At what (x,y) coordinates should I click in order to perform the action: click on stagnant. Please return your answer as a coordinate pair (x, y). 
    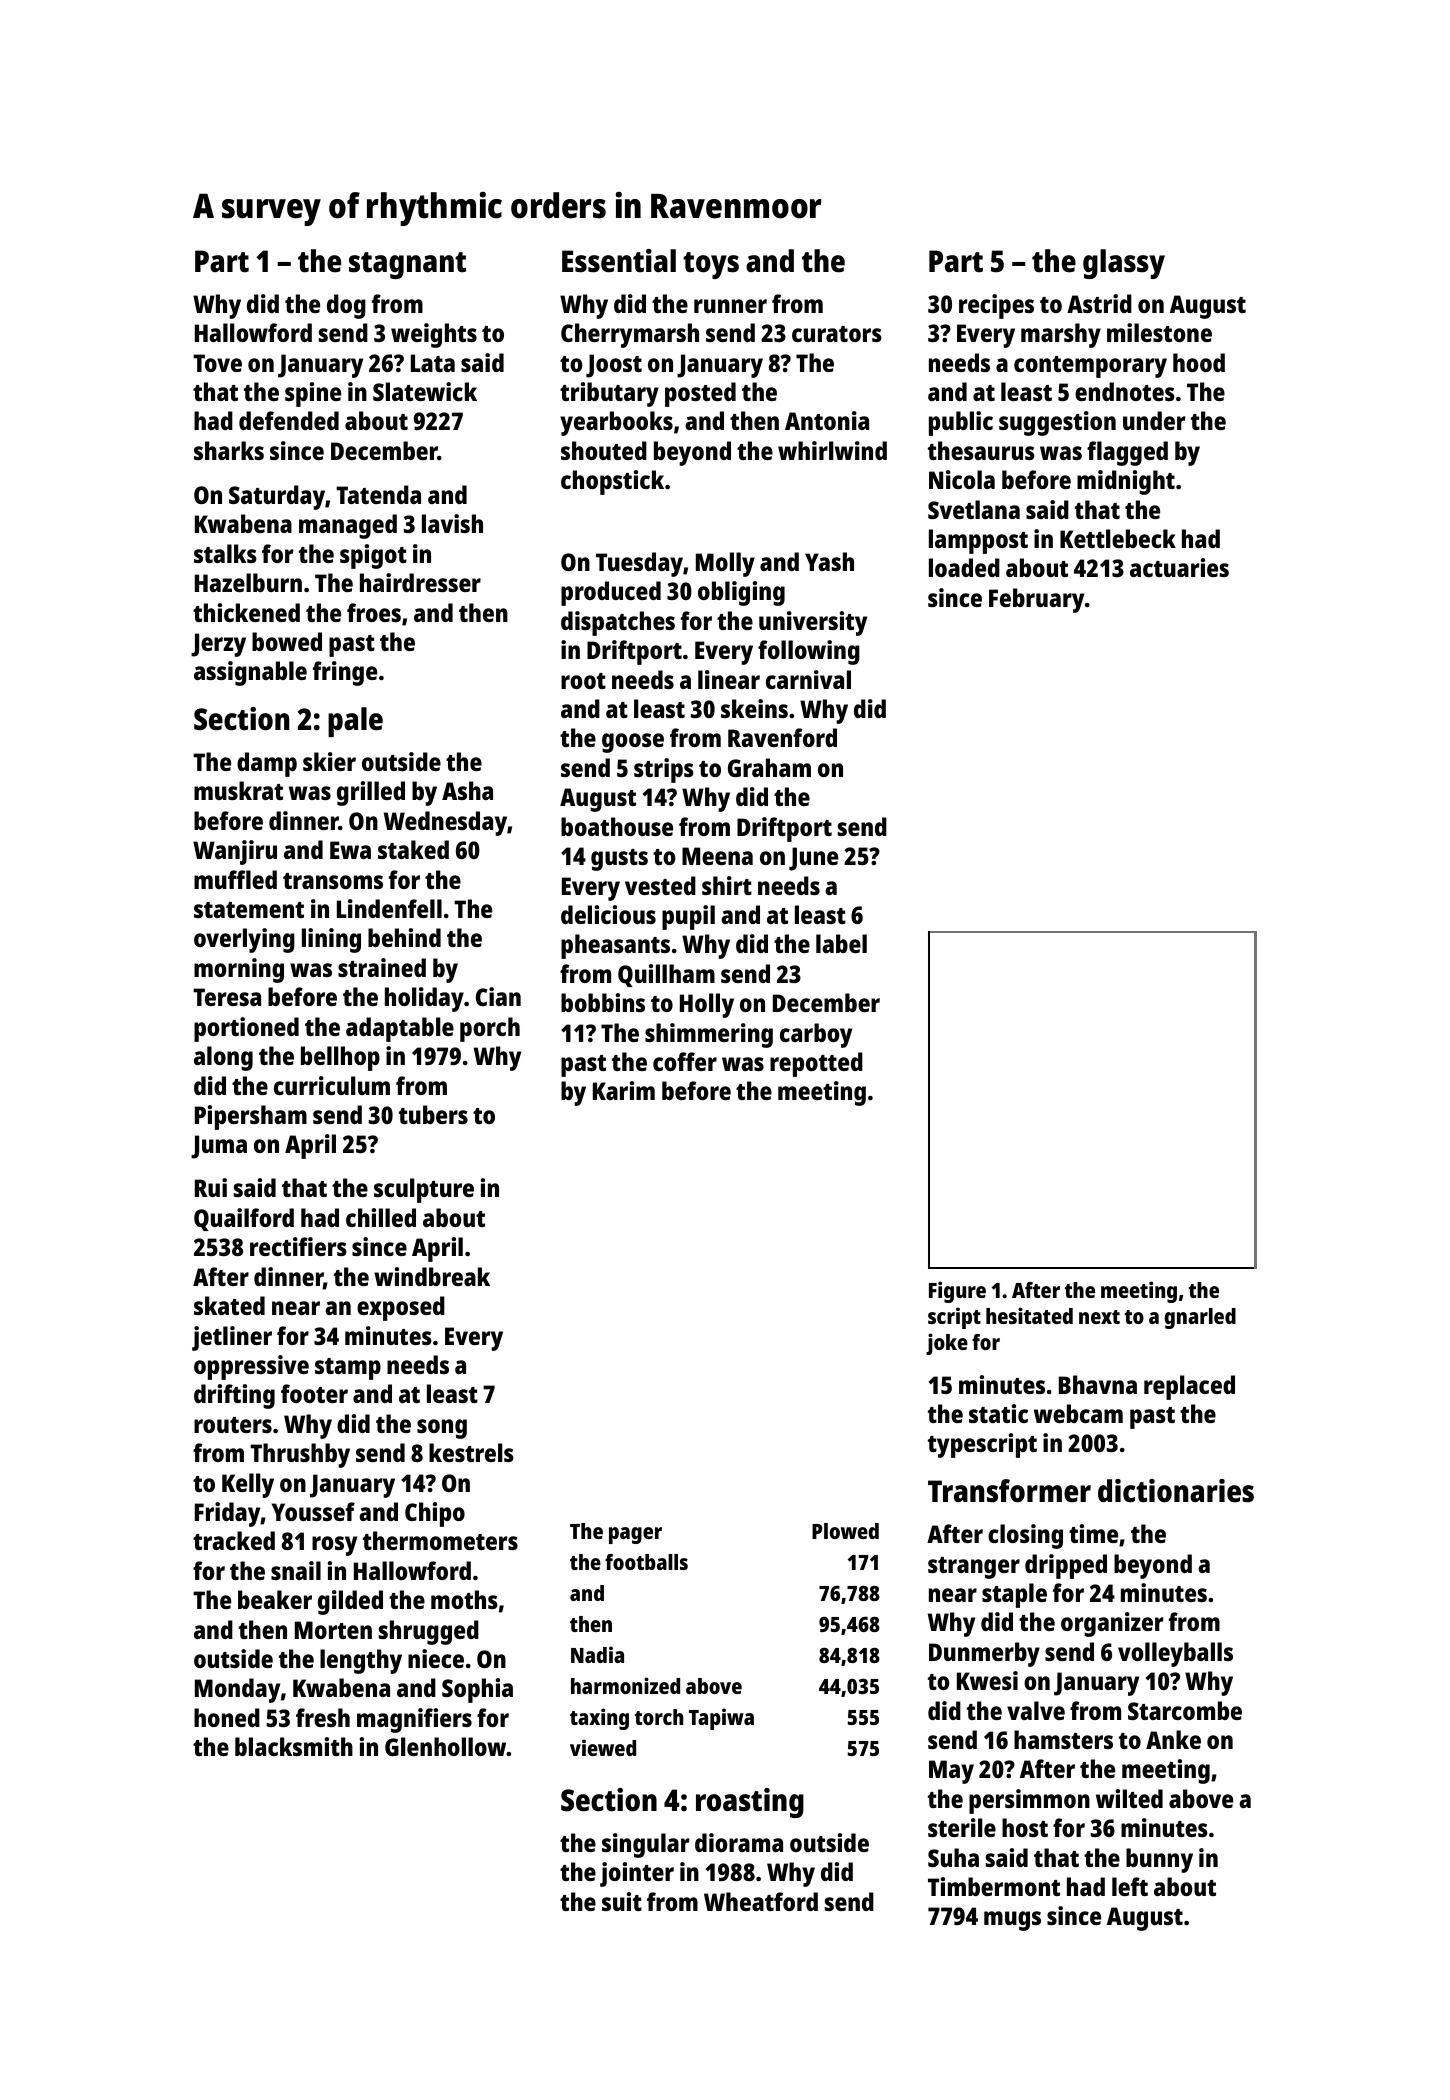
    Looking at the image, I should click on (407, 265).
